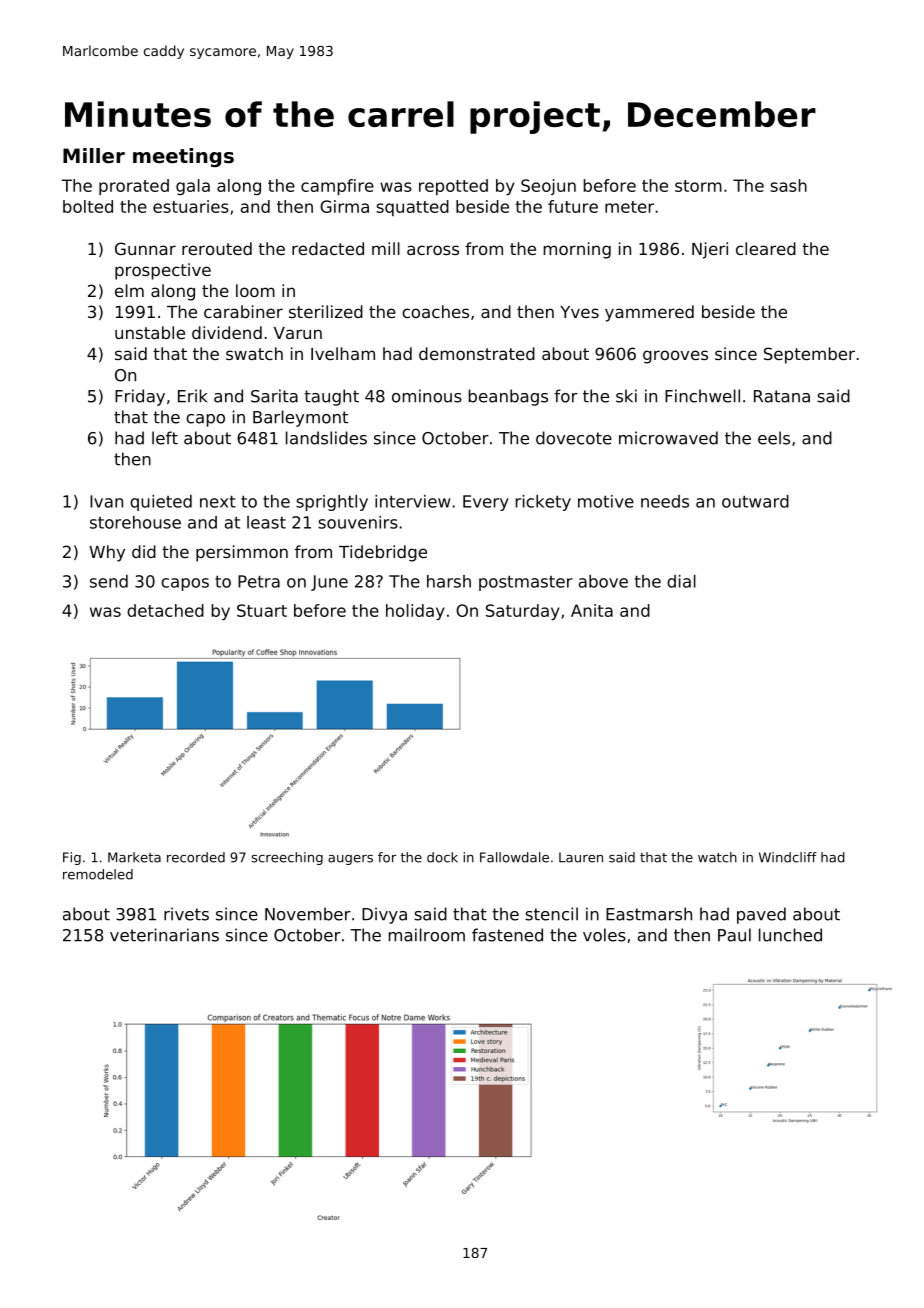 The image size is (924, 1308). Describe the element at coordinates (163, 271) in the screenshot. I see `prospective` at that location.
